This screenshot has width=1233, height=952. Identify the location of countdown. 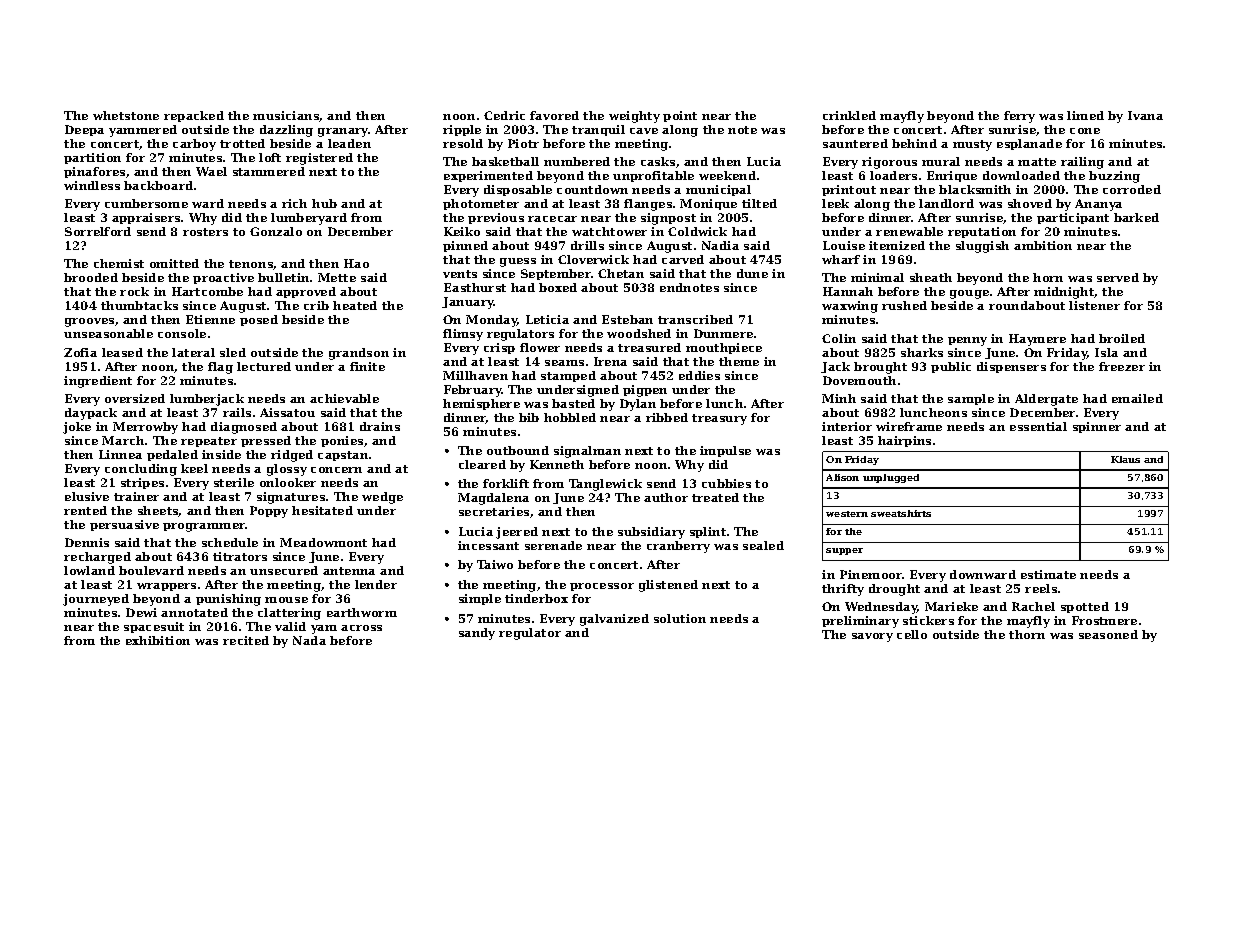
(592, 189).
